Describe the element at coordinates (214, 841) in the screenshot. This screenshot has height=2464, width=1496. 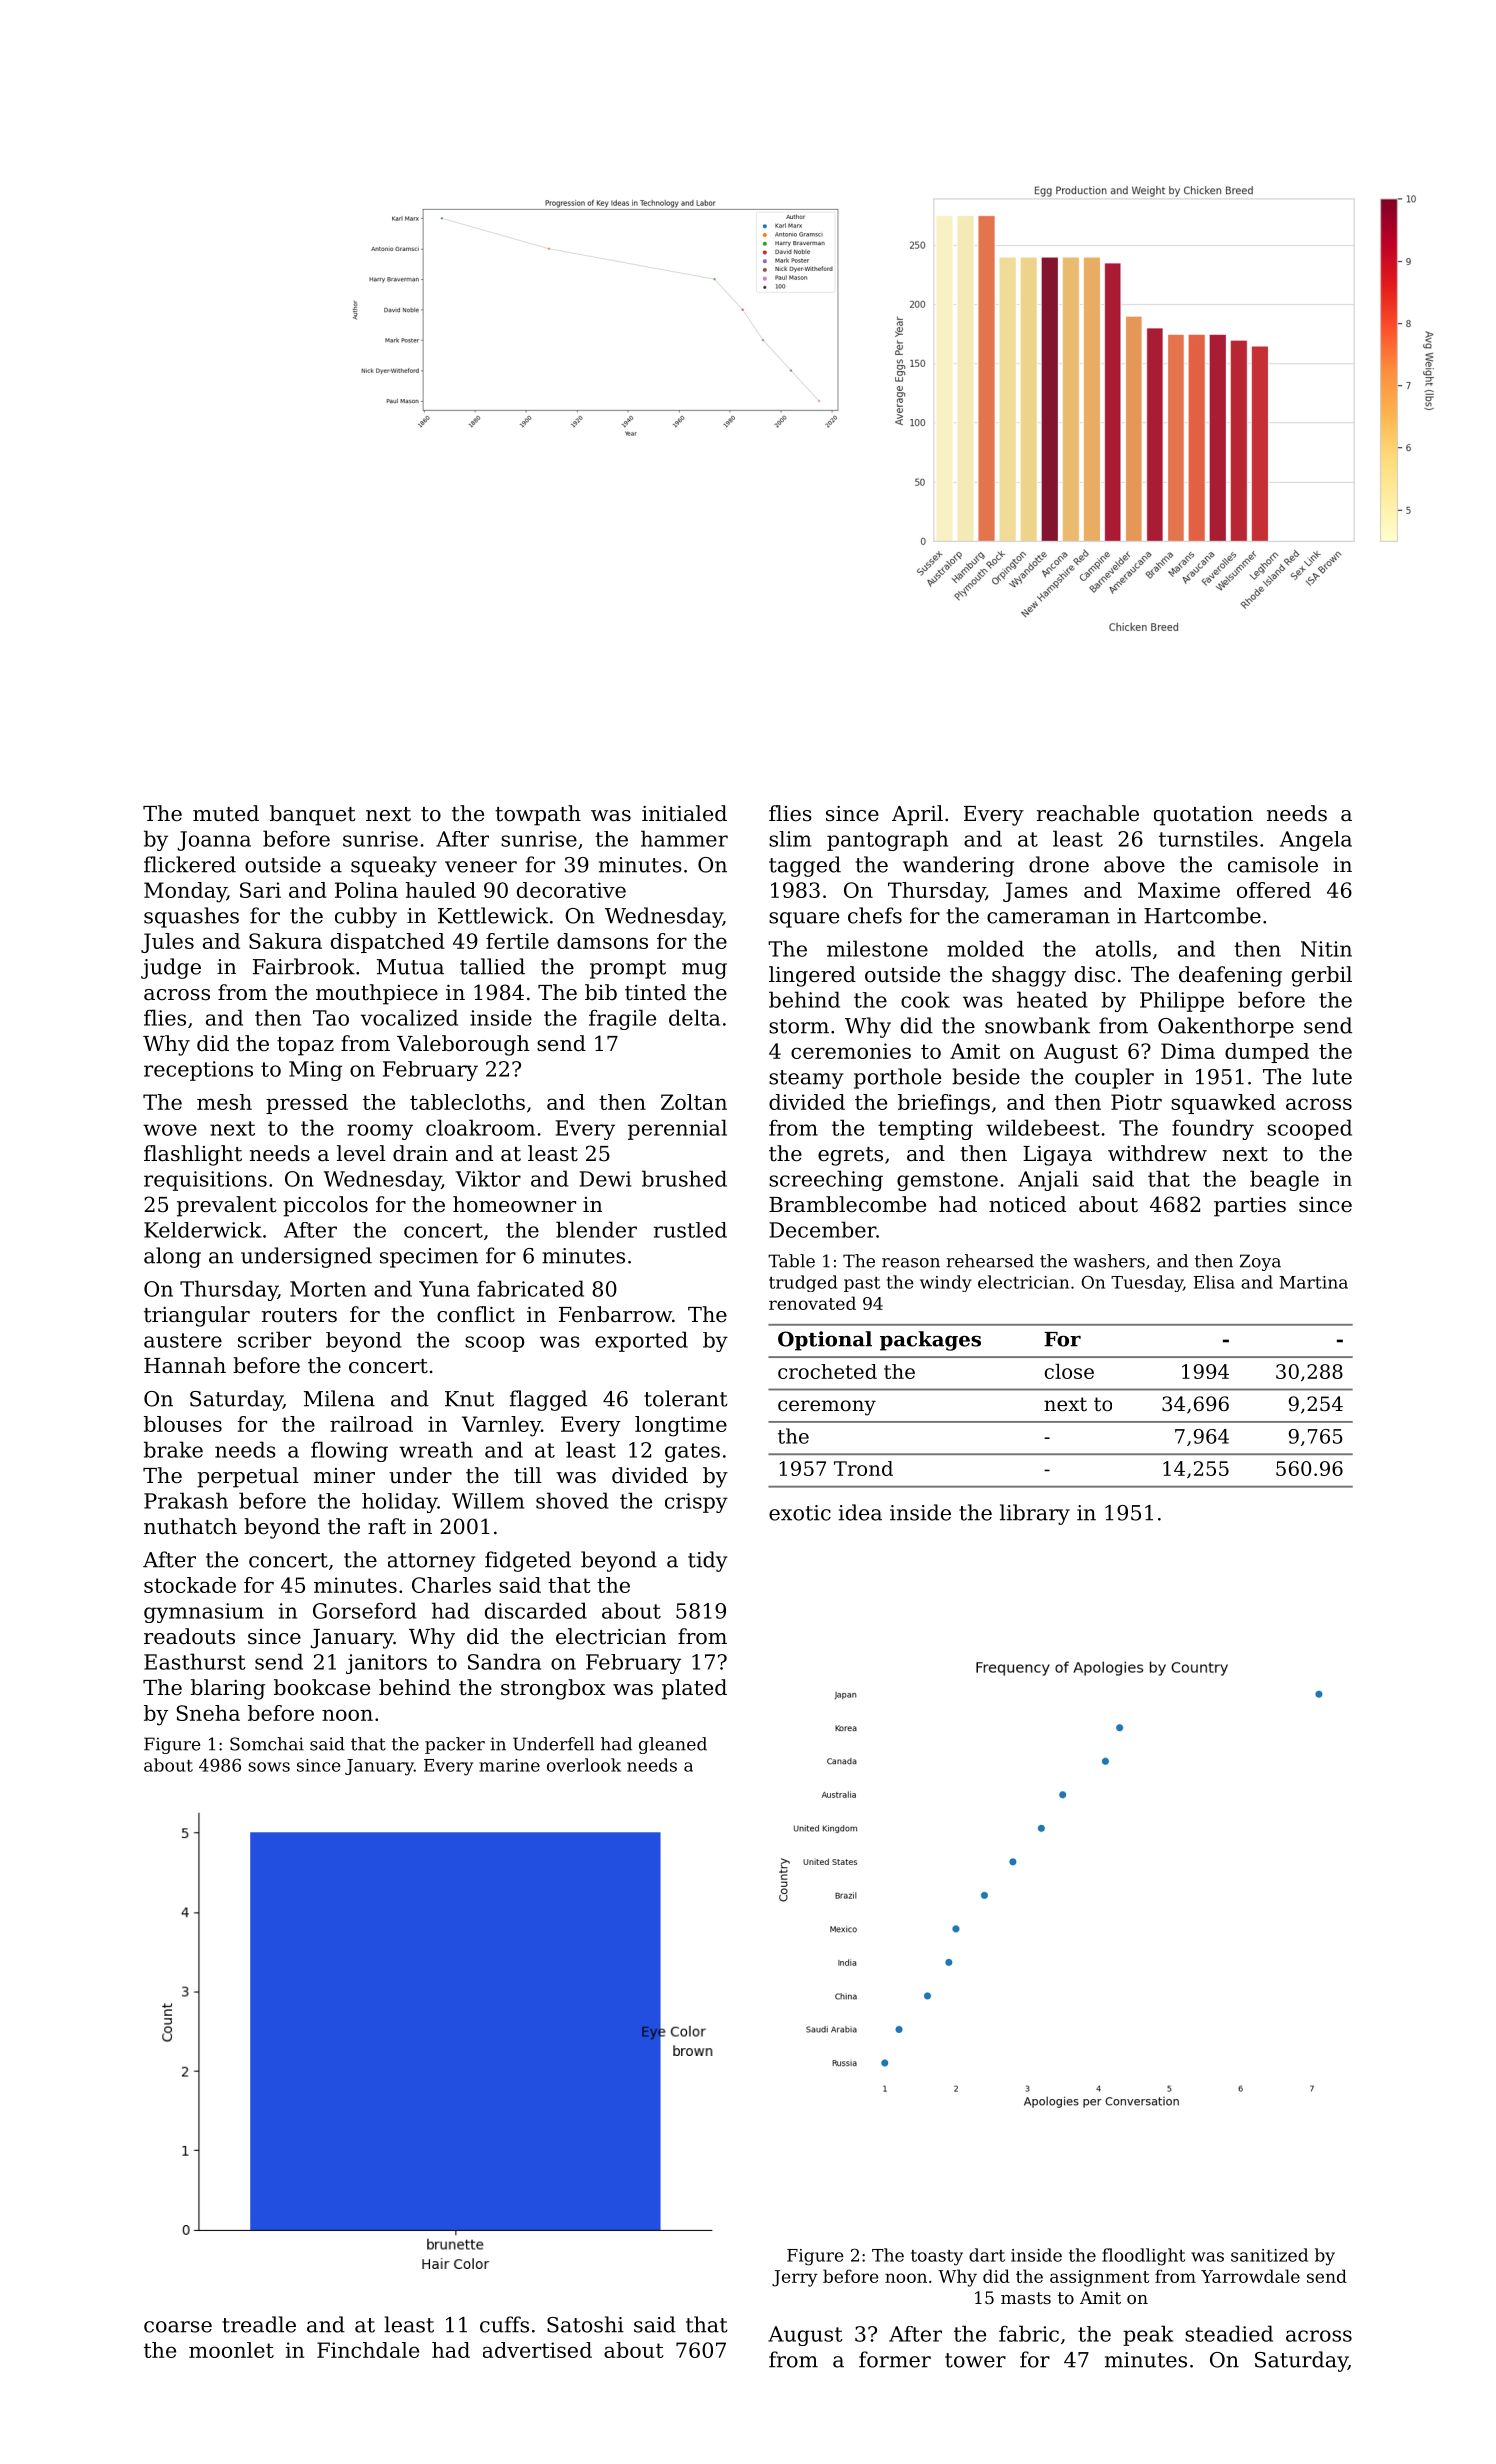
I see `Joanna` at that location.
